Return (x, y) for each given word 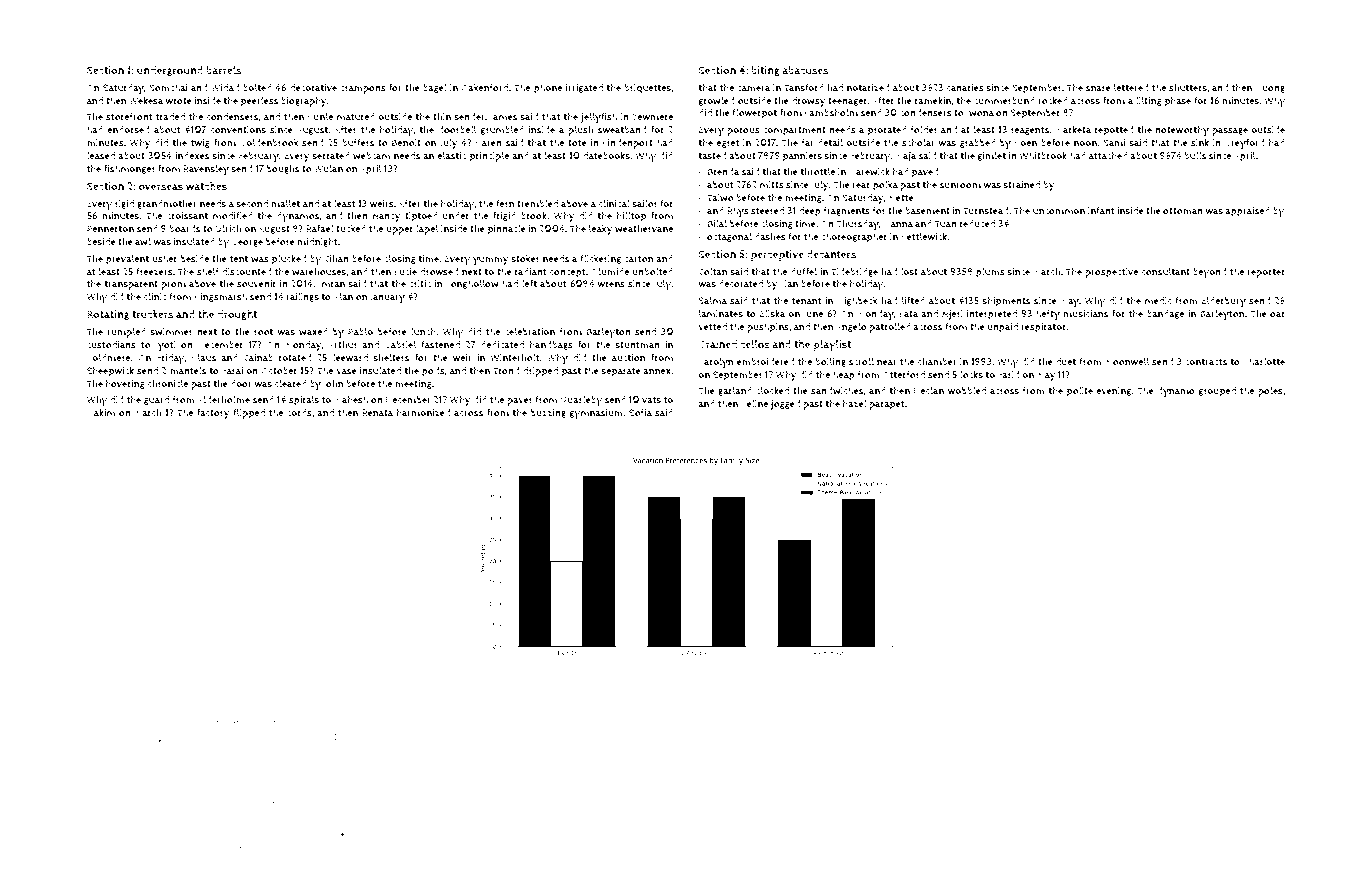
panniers (802, 157)
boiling (830, 362)
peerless (259, 102)
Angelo (851, 327)
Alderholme (223, 399)
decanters (831, 254)
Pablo (360, 331)
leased (101, 156)
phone (548, 88)
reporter (1266, 273)
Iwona (980, 113)
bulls (1195, 156)
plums (990, 273)
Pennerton (110, 229)
